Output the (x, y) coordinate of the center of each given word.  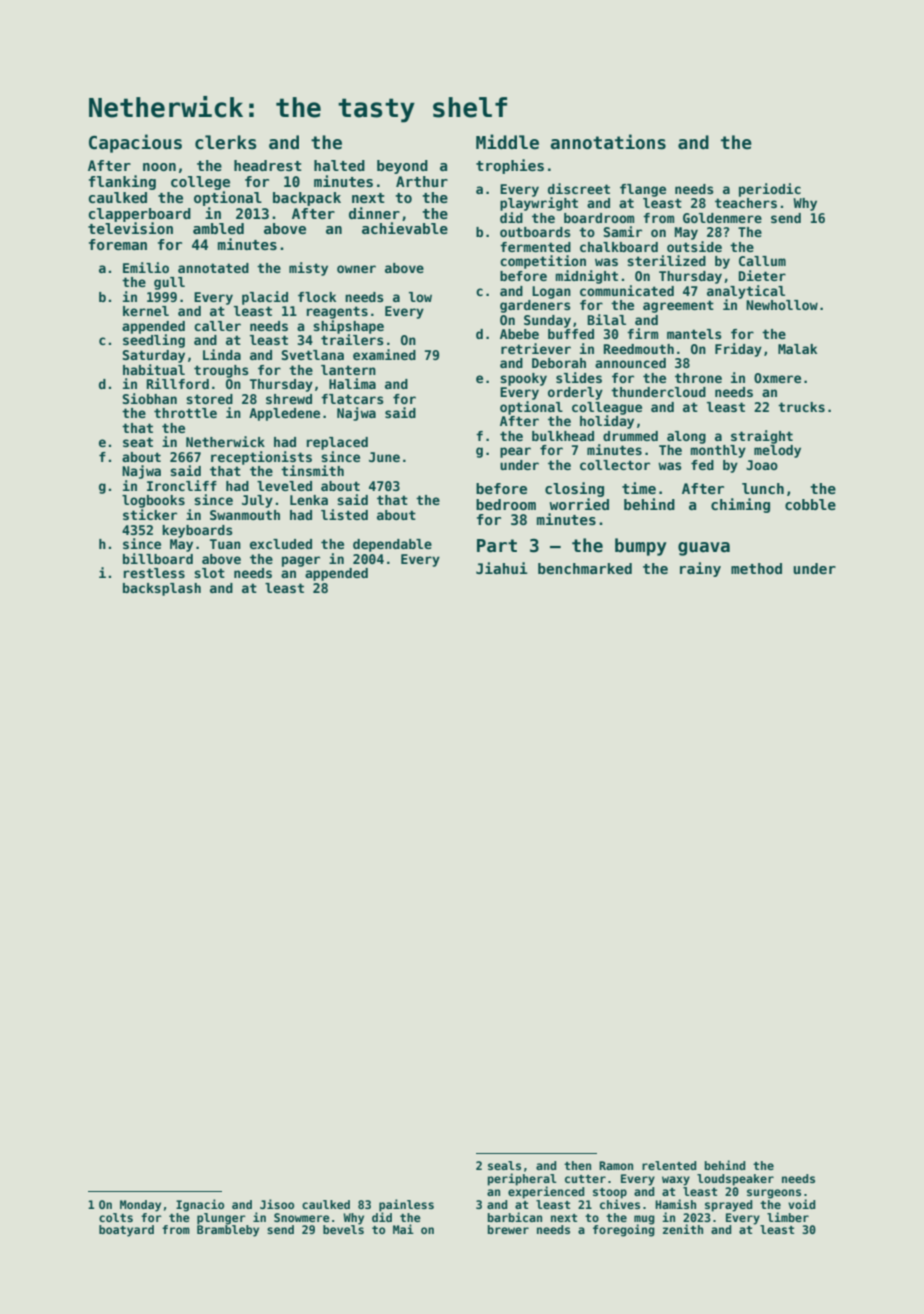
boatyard (126, 1231)
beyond (402, 167)
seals (504, 1165)
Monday (140, 1206)
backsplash (162, 589)
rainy (700, 569)
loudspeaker (735, 1180)
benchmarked (585, 568)
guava (704, 549)
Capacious (135, 143)
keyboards (197, 531)
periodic (770, 190)
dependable (392, 545)
